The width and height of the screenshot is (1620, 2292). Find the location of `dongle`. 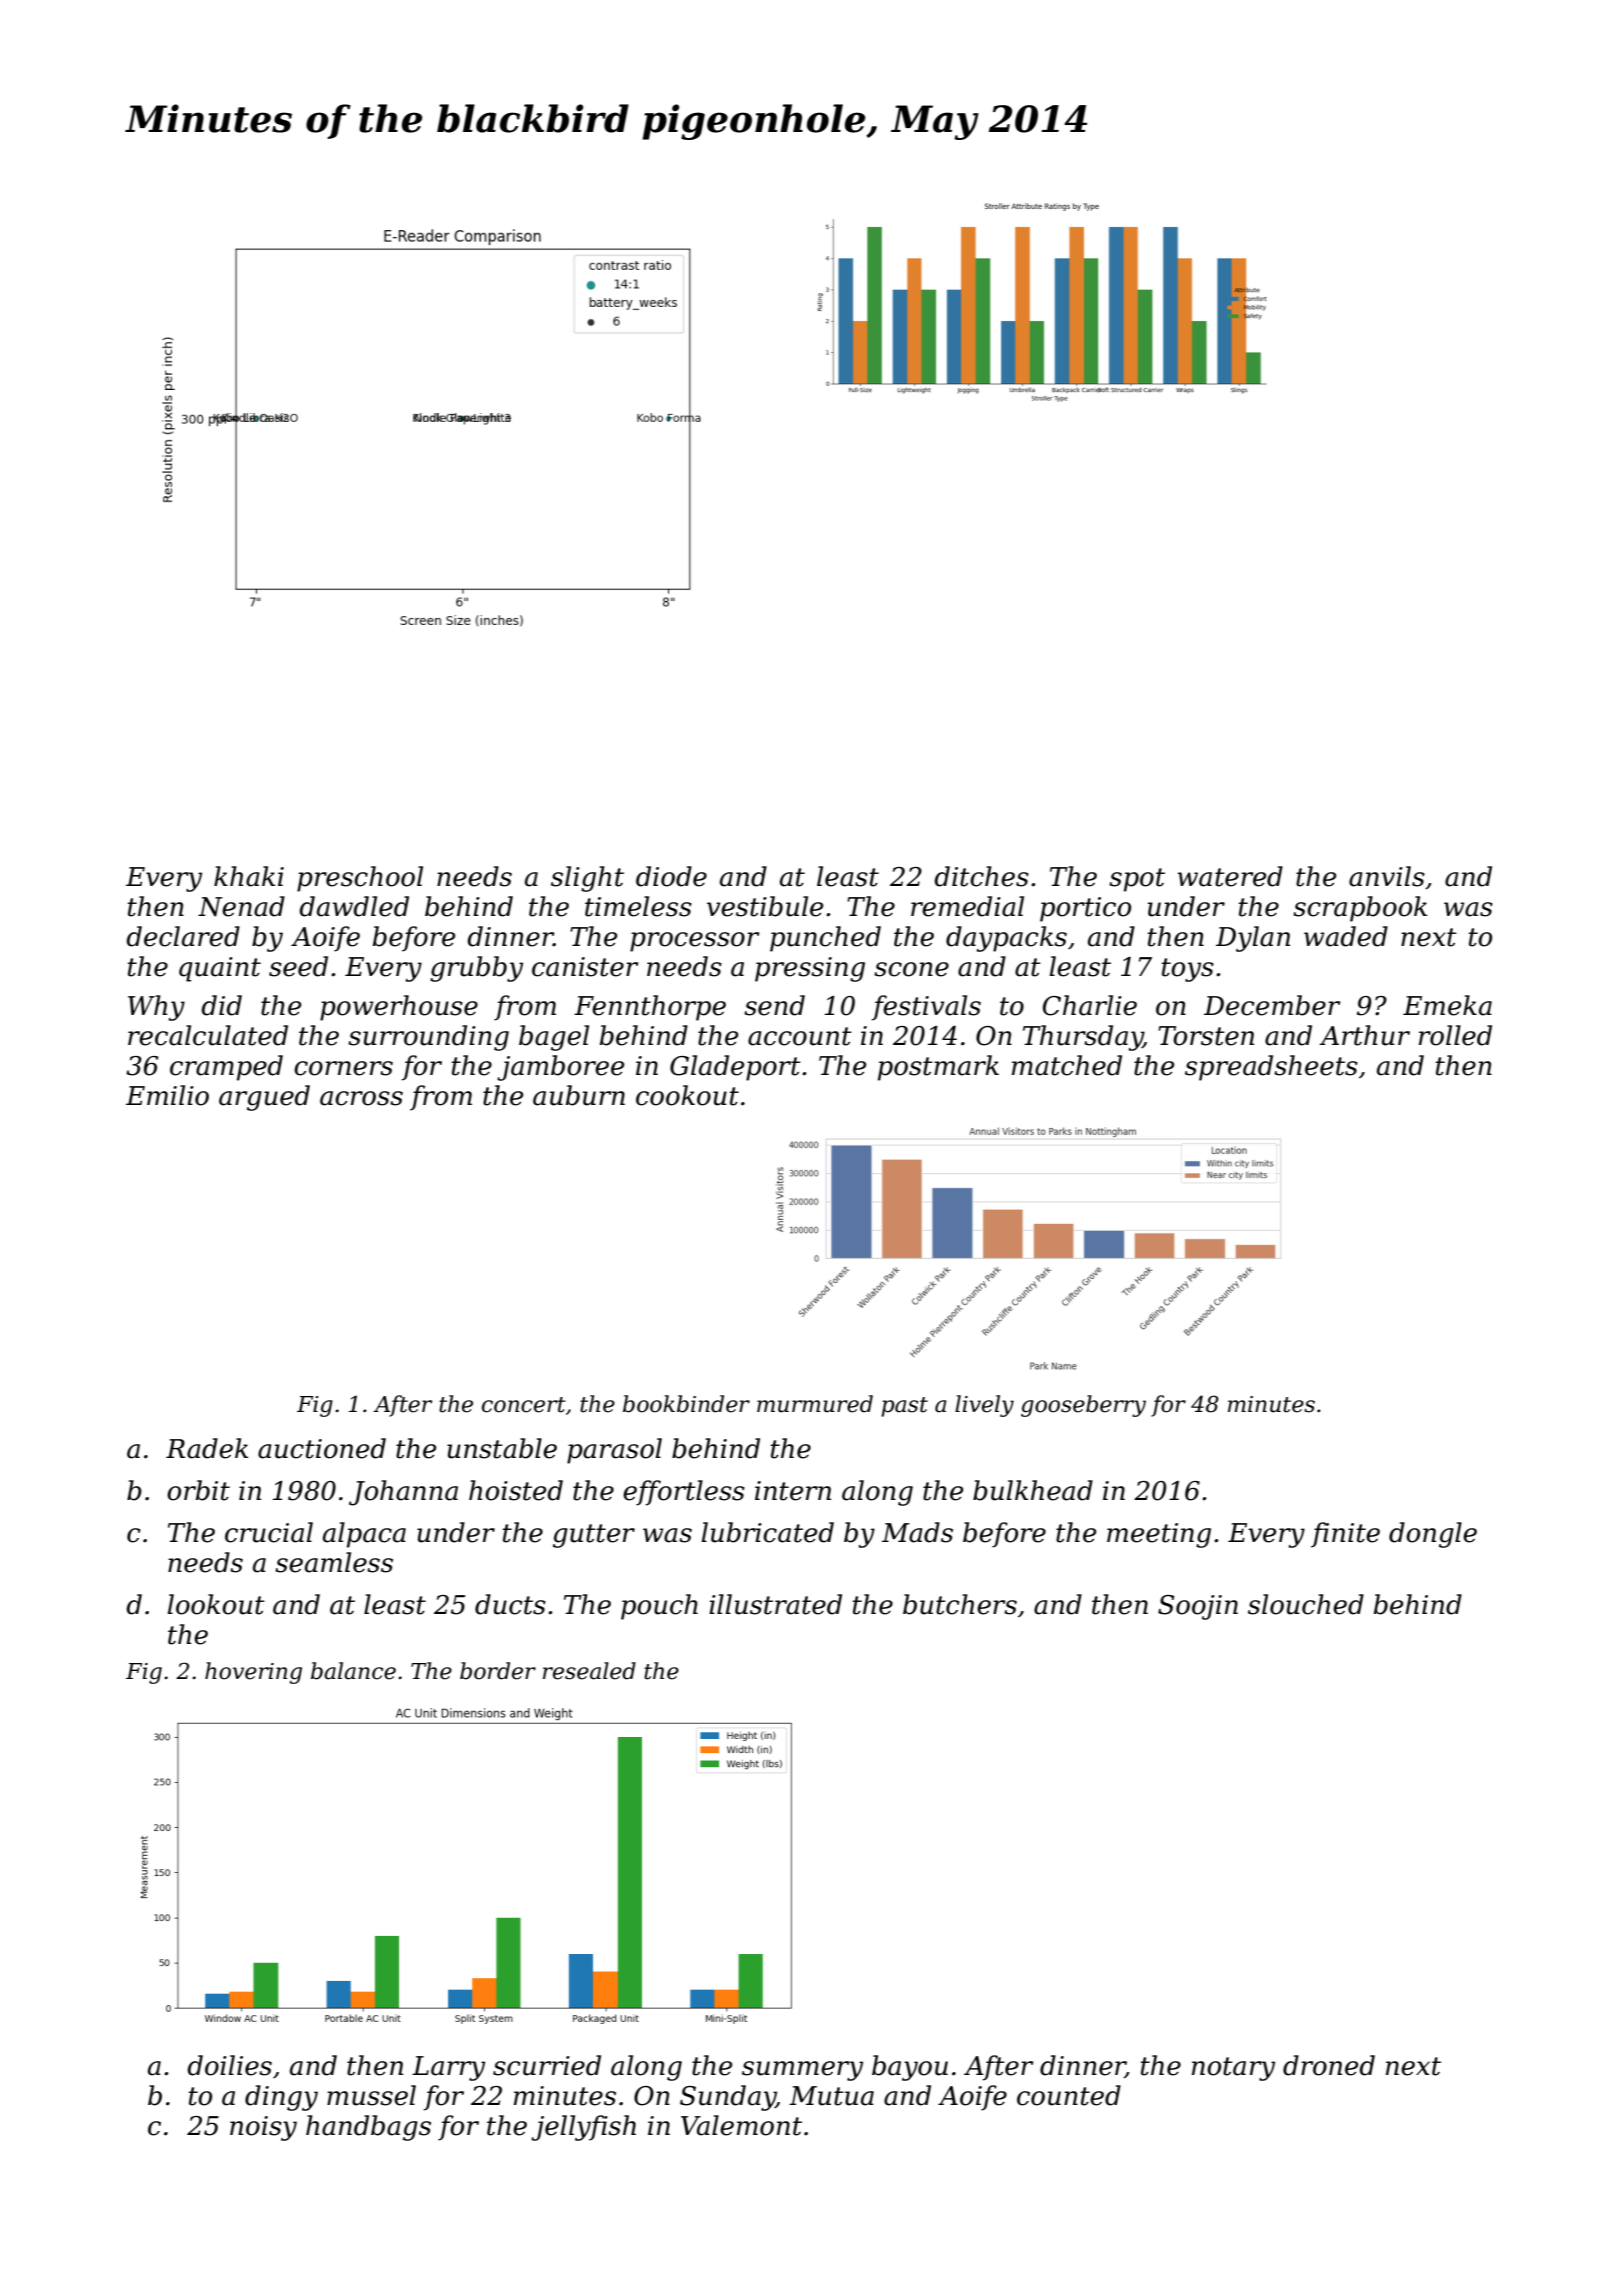

dongle is located at coordinates (1433, 1535).
